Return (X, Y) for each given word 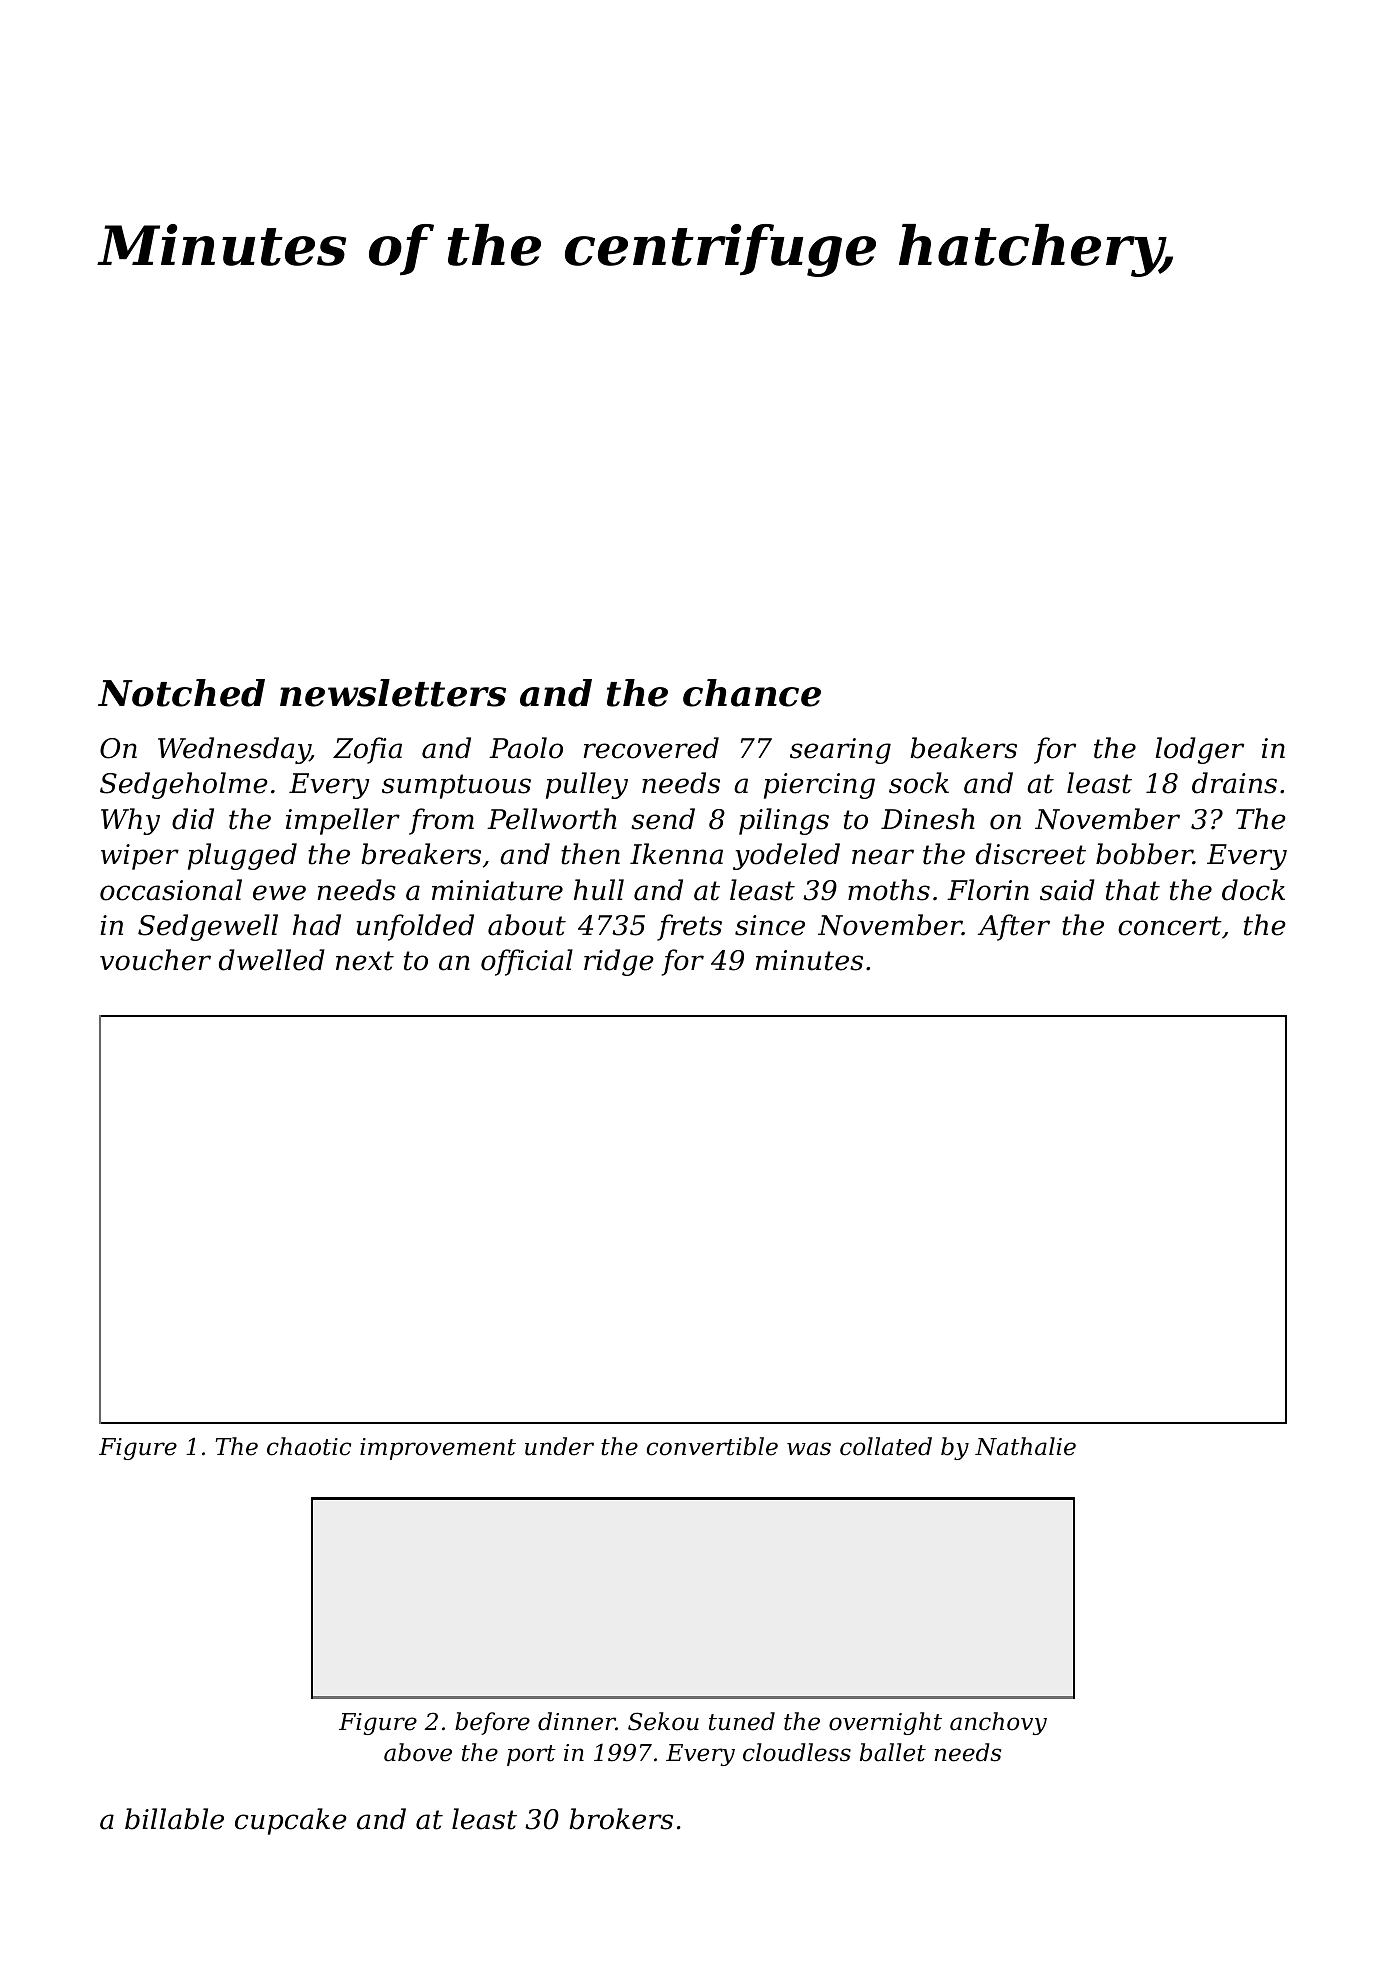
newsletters (393, 693)
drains (1234, 783)
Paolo (526, 748)
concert (1170, 926)
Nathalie (1025, 1446)
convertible (712, 1446)
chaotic (309, 1446)
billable (174, 1819)
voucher (155, 960)
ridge (619, 962)
